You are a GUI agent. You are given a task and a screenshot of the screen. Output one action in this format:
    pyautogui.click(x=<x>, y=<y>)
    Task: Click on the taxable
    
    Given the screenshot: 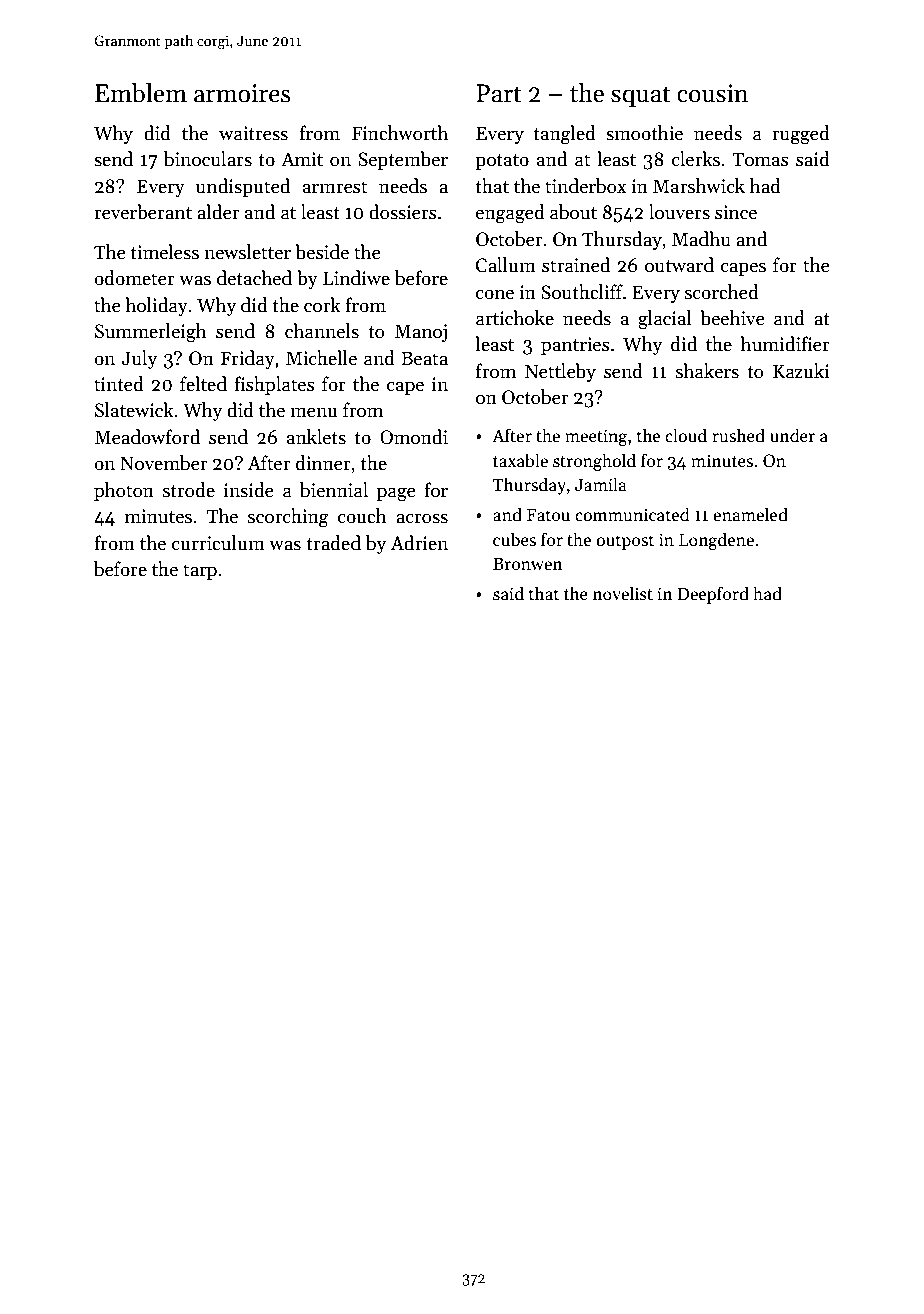 What is the action you would take?
    pyautogui.click(x=520, y=460)
